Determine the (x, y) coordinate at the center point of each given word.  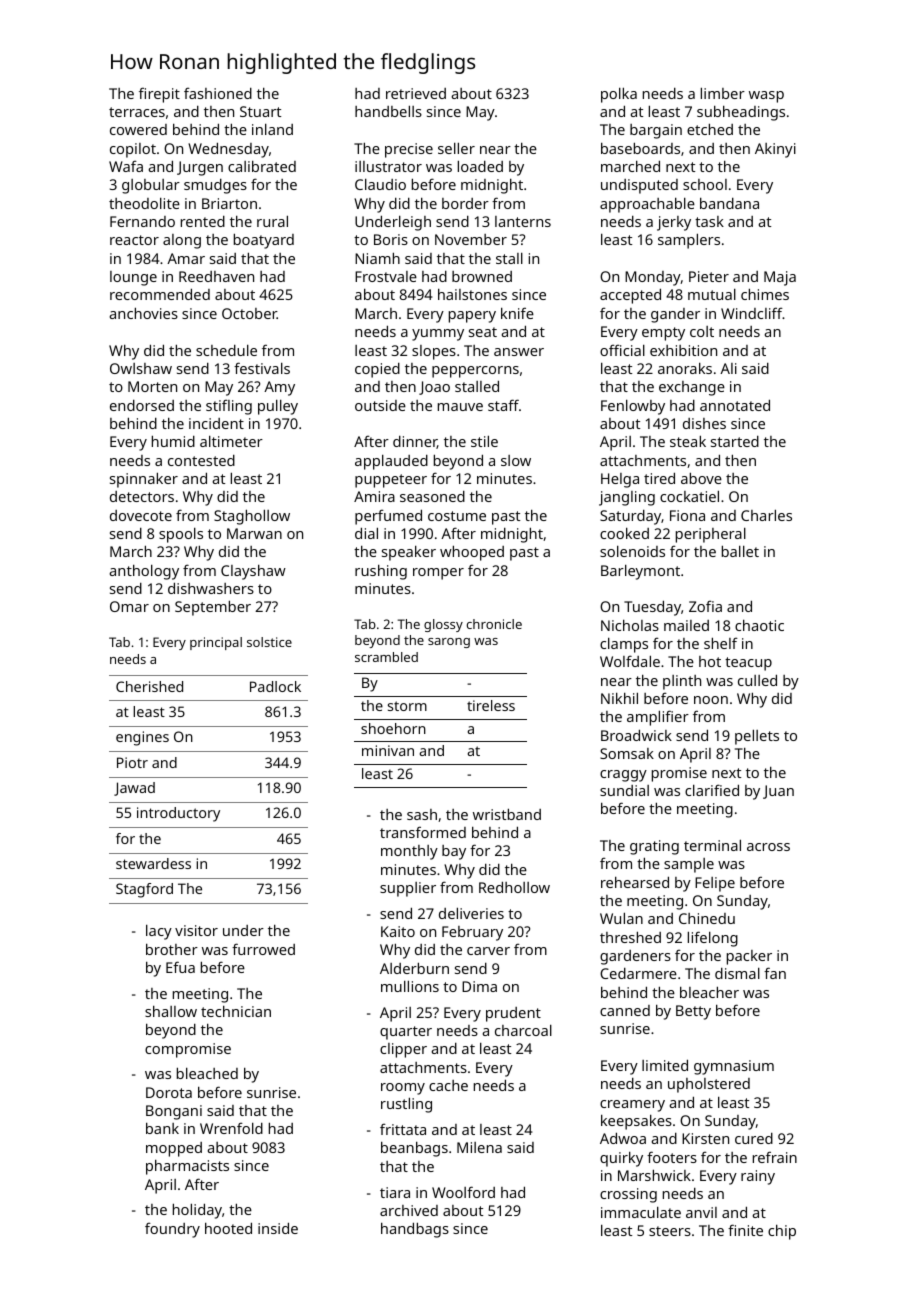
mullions (410, 986)
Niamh (377, 258)
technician (236, 1011)
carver (488, 951)
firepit (159, 95)
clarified (712, 790)
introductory (178, 814)
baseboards (640, 148)
